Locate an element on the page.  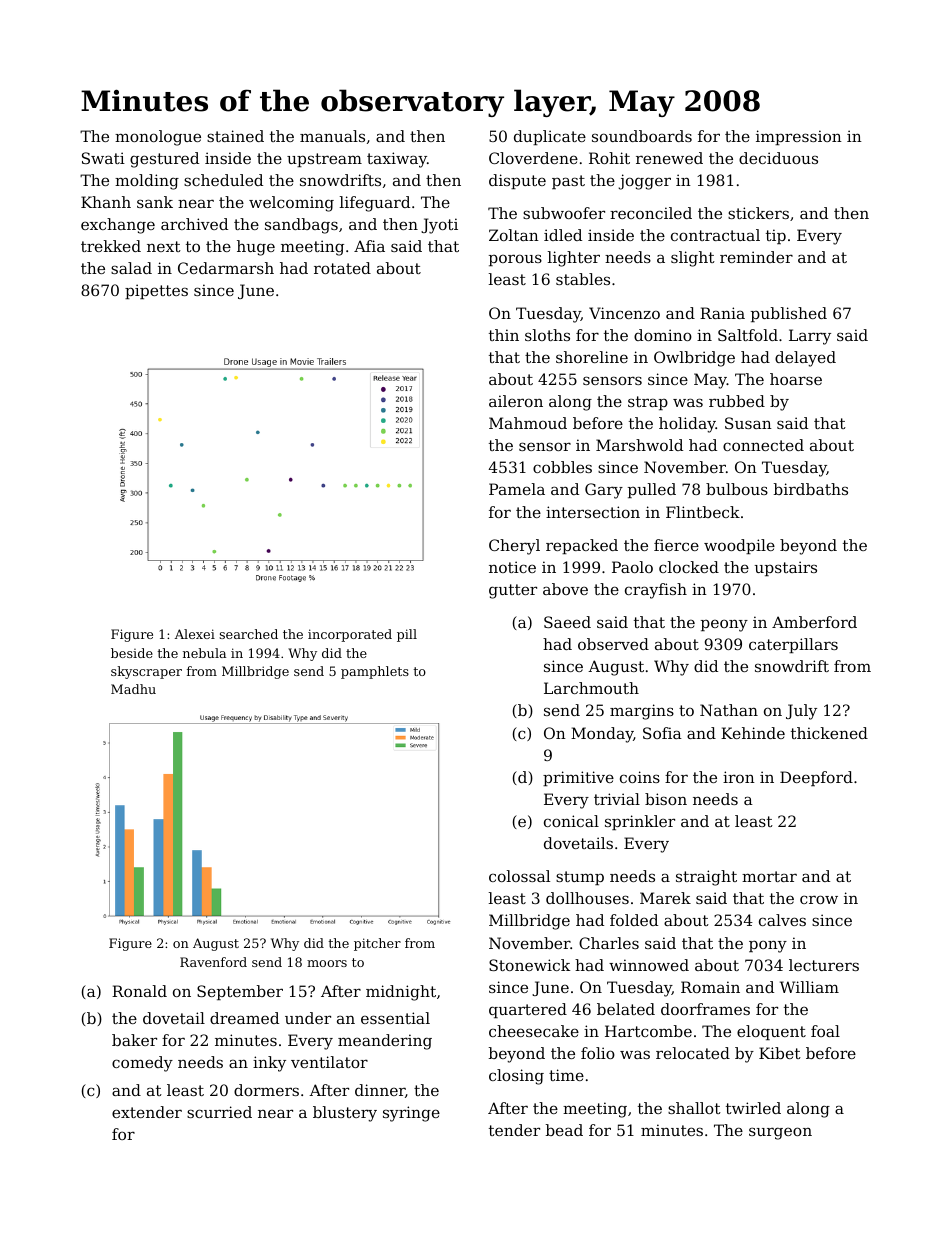
aileron is located at coordinates (516, 401).
